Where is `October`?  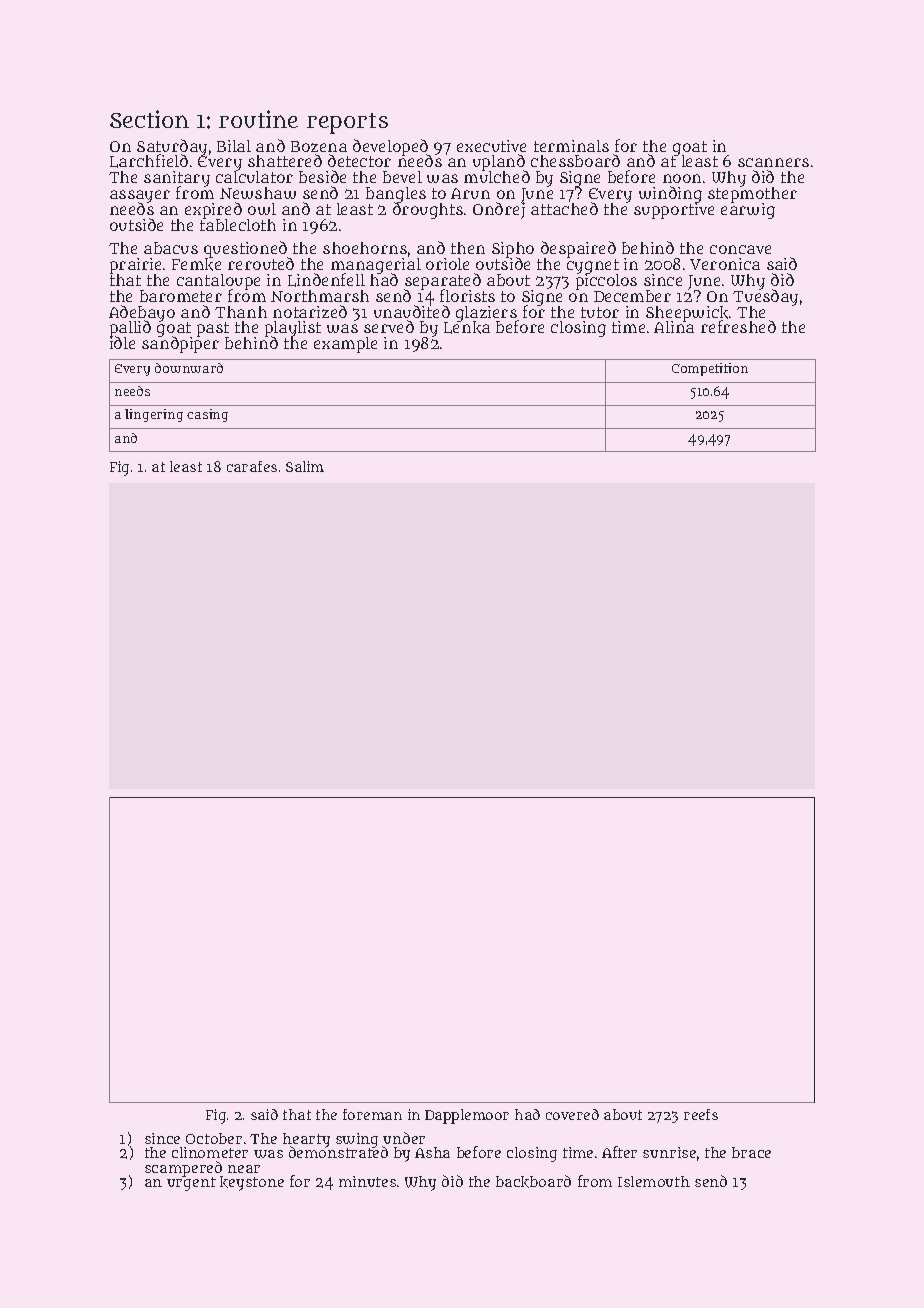 October is located at coordinates (214, 1138).
